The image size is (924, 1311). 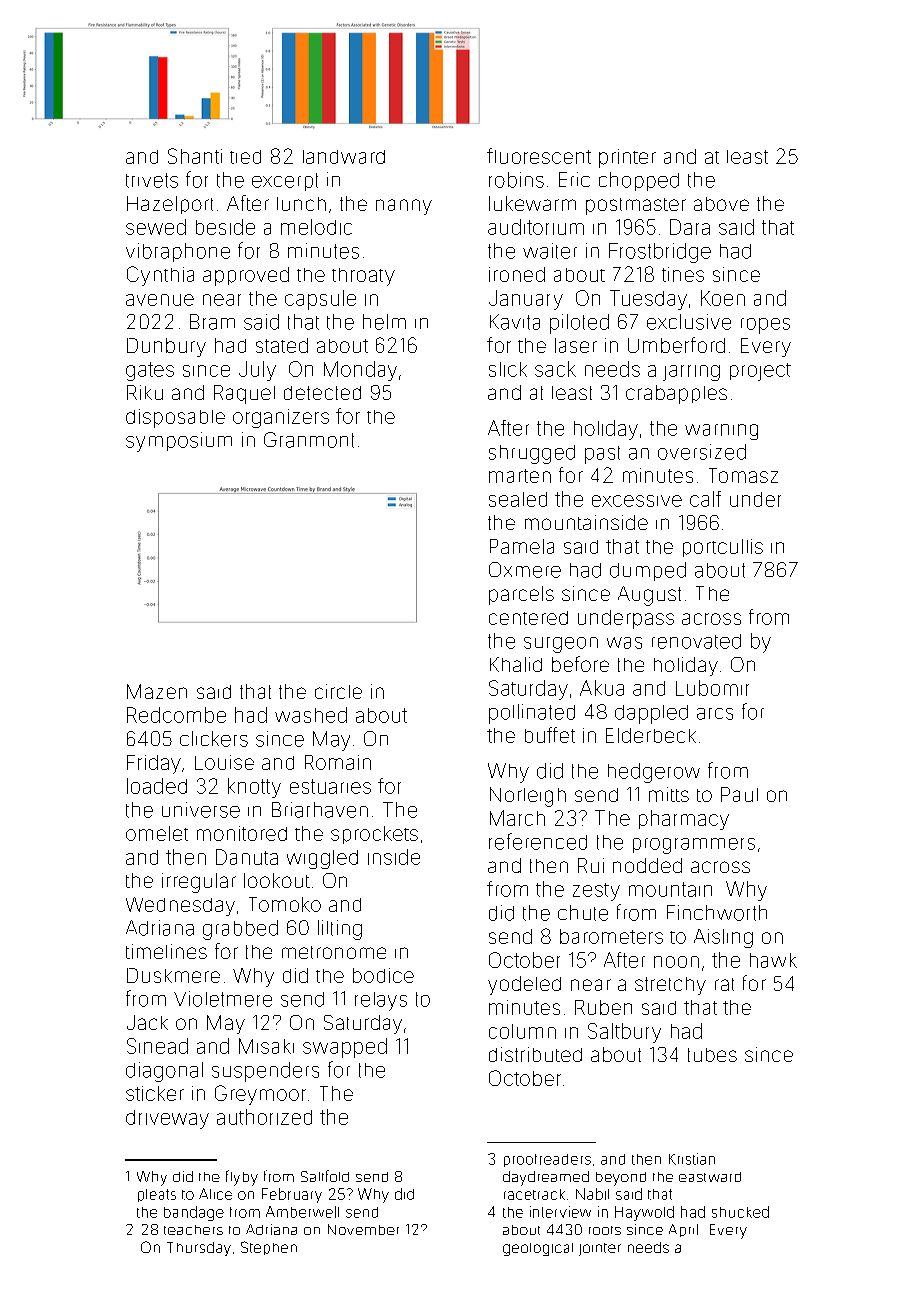 I want to click on renovated, so click(x=696, y=641).
